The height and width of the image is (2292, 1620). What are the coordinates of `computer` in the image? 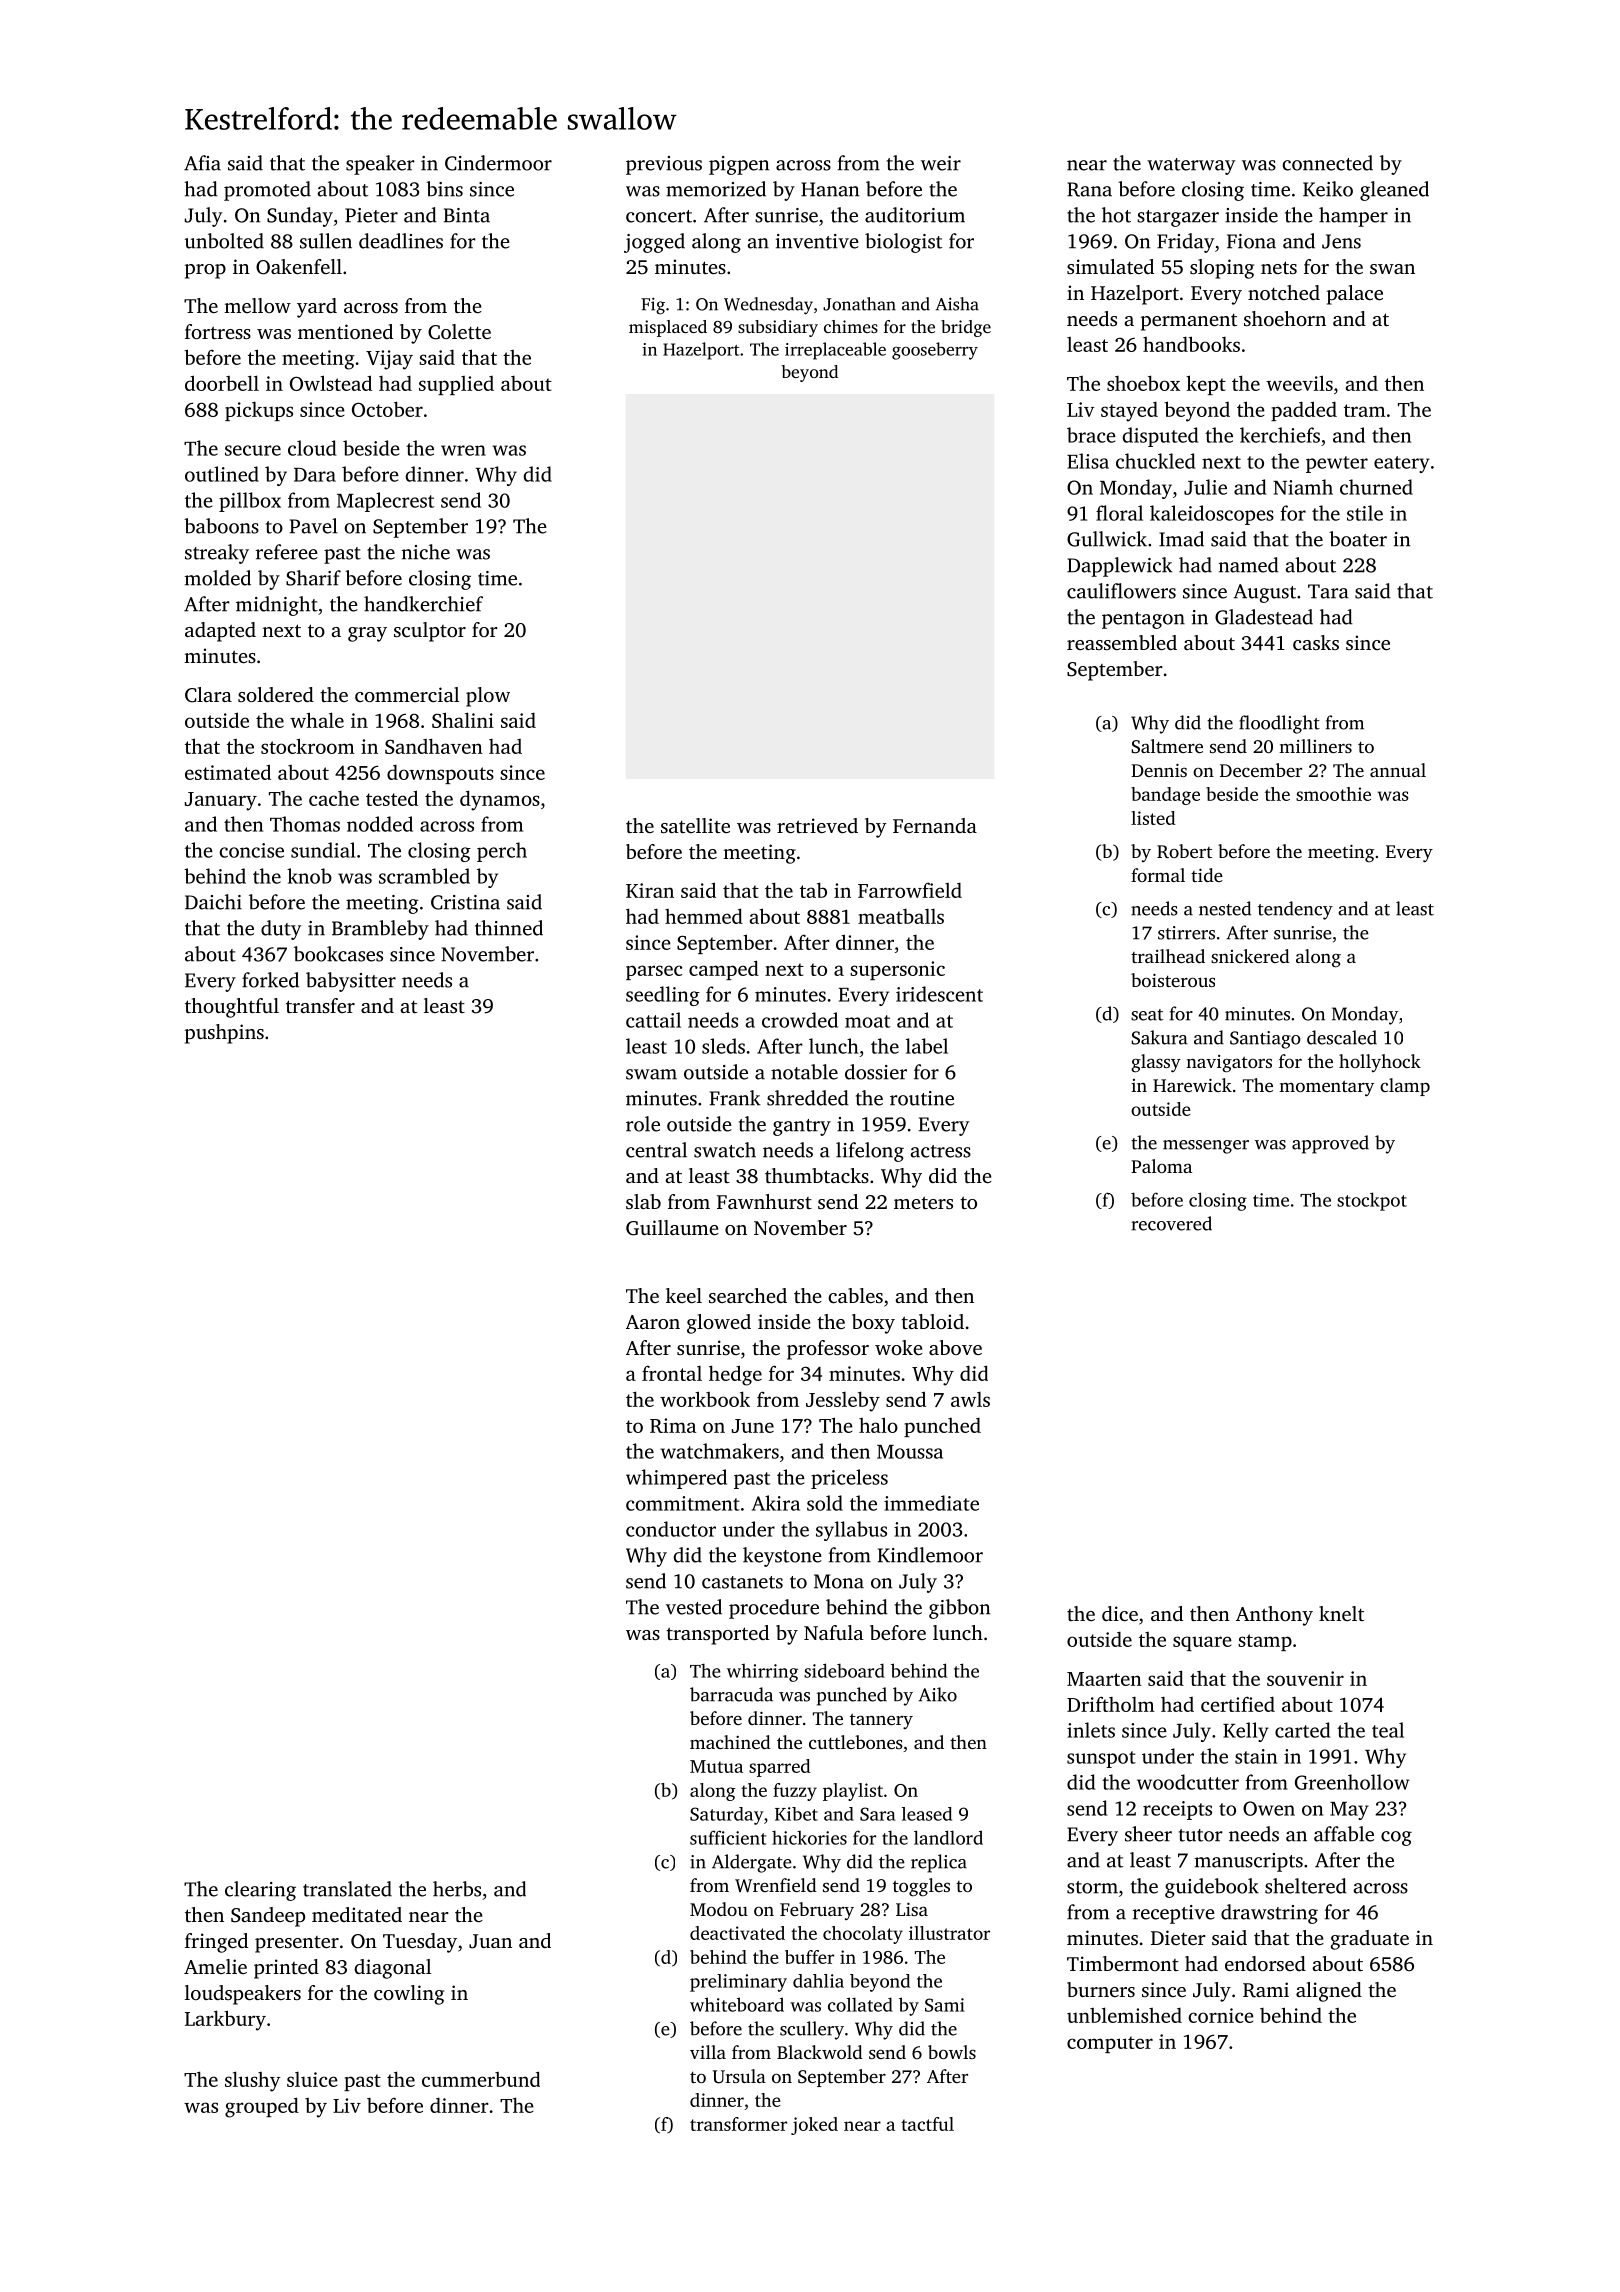 It's located at (1110, 2044).
